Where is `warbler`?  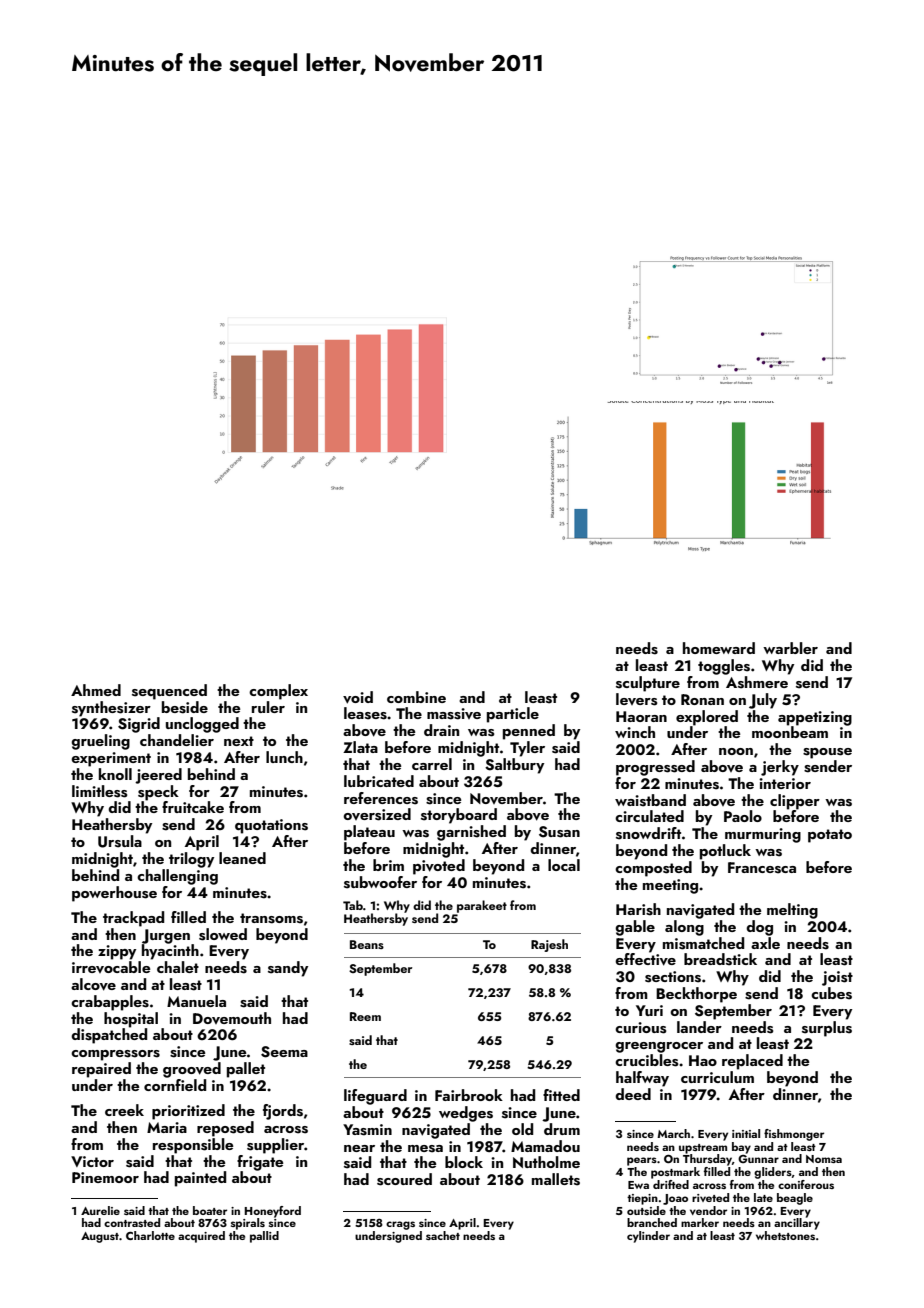 warbler is located at coordinates (790, 648).
